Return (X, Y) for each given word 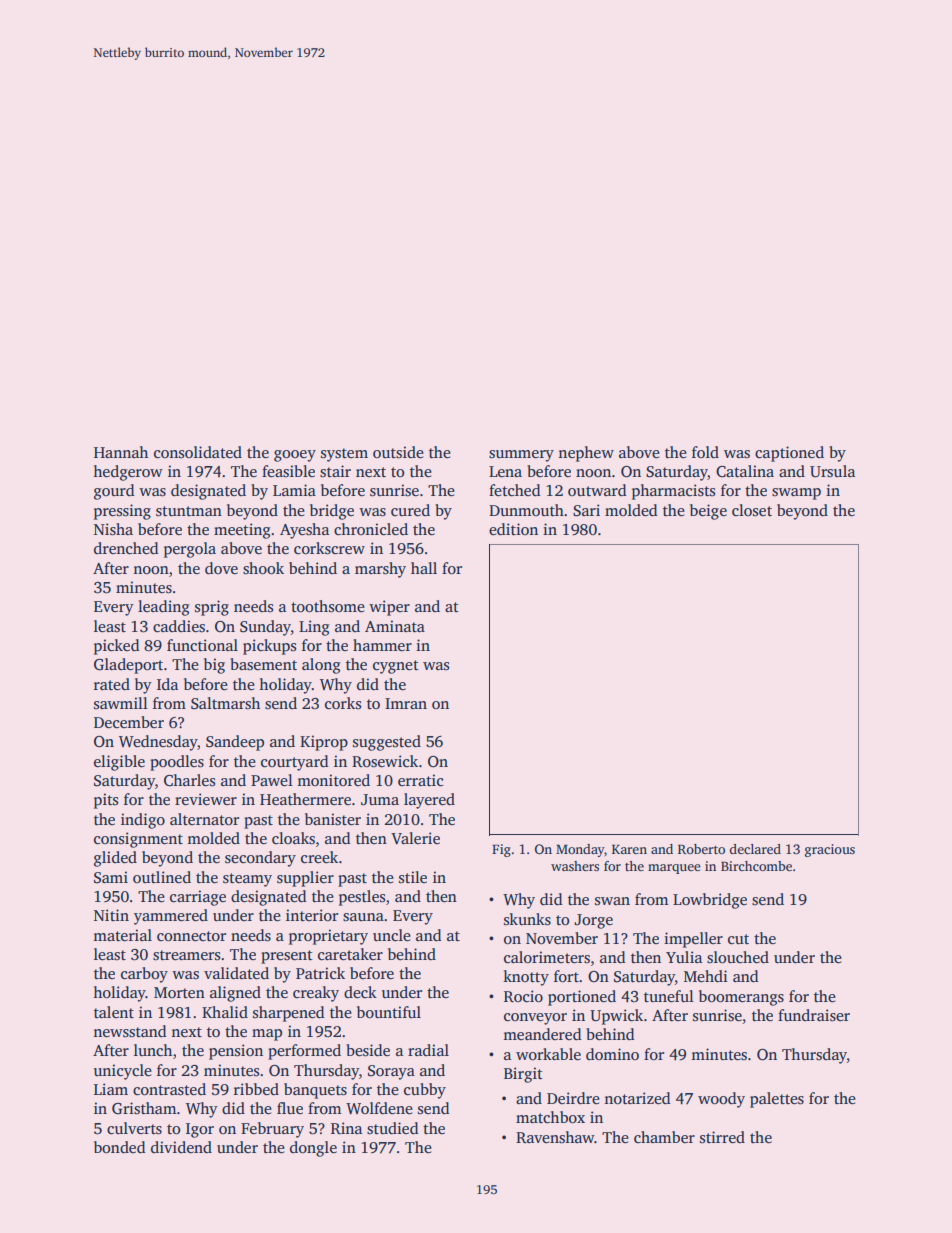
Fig (501, 850)
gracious (830, 850)
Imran (406, 703)
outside (398, 452)
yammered (171, 917)
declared (755, 849)
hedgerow (128, 473)
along (321, 666)
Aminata (395, 626)
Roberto (701, 849)
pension (236, 1052)
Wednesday (158, 743)
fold (705, 452)
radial (428, 1050)
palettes (777, 1100)
